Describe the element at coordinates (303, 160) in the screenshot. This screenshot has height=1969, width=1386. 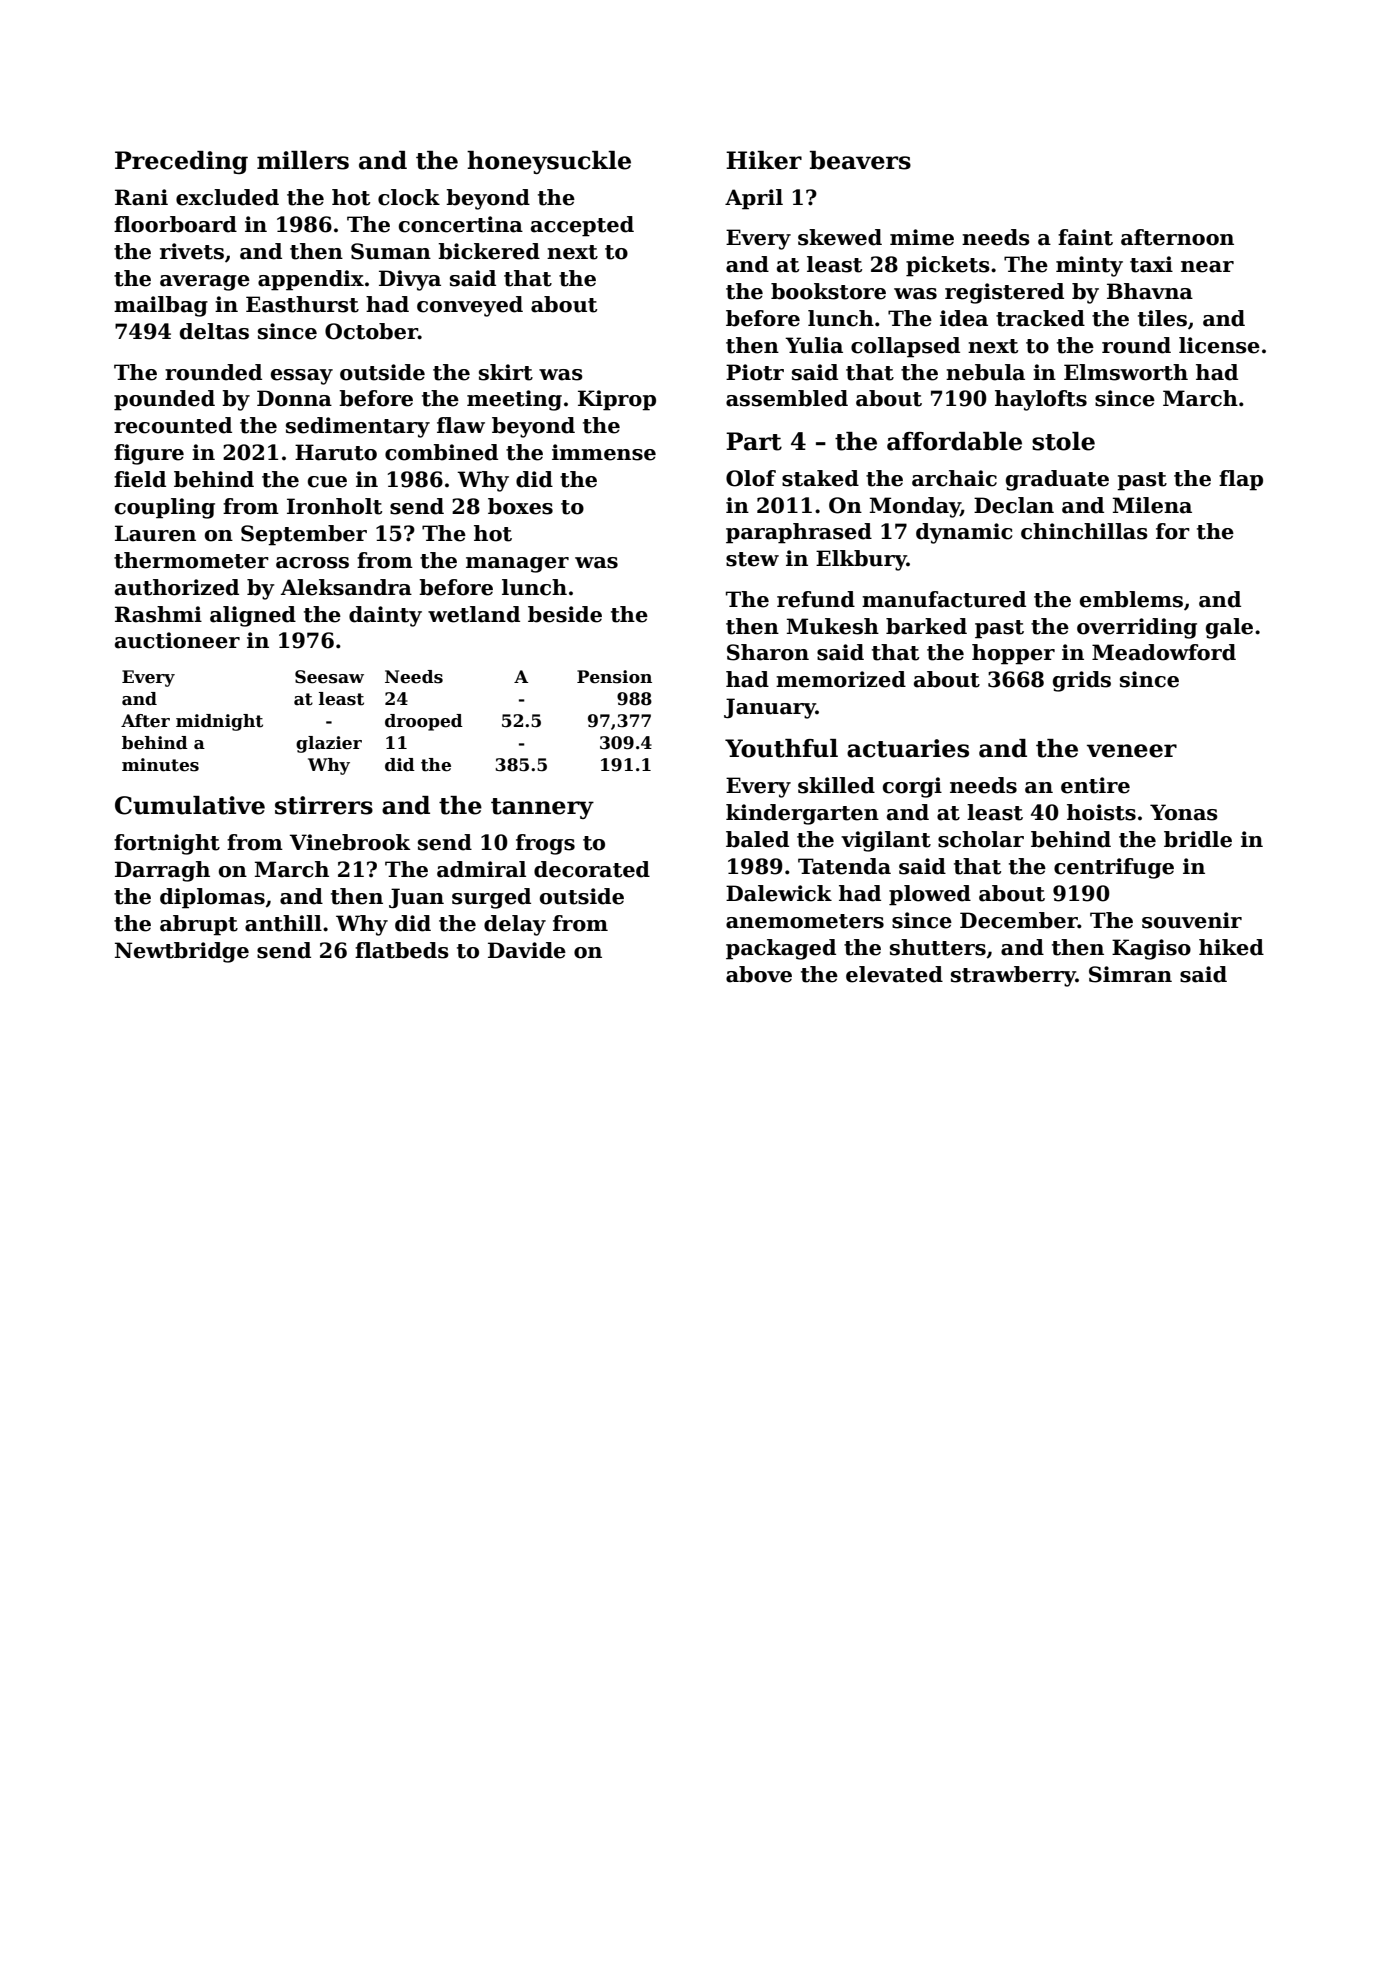
I see `millers` at that location.
